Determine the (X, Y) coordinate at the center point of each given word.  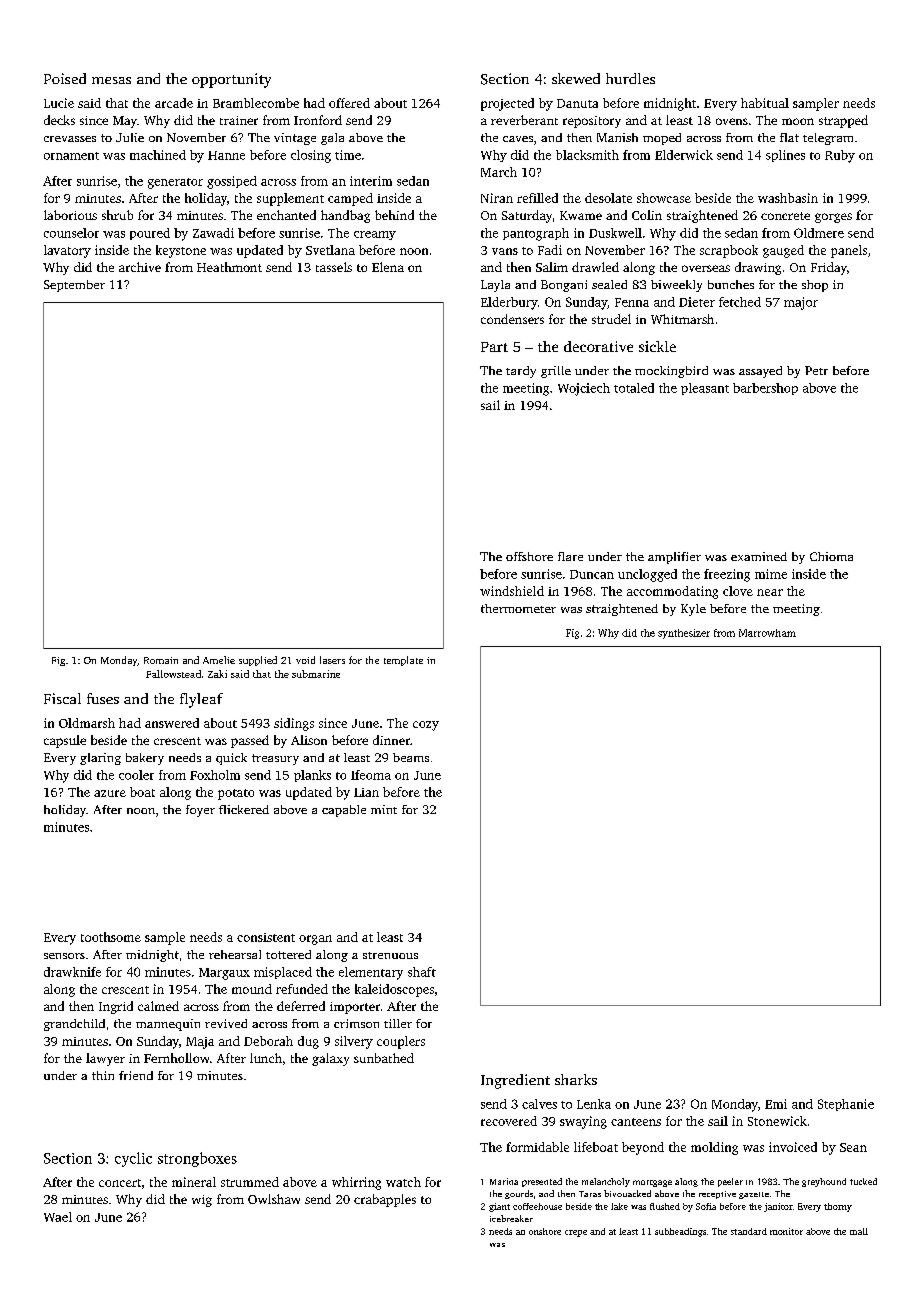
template (403, 661)
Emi (776, 1104)
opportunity (231, 80)
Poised (65, 78)
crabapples (385, 1200)
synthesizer (684, 634)
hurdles (630, 78)
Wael (58, 1217)
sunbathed (384, 1058)
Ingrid (116, 1007)
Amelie (219, 660)
